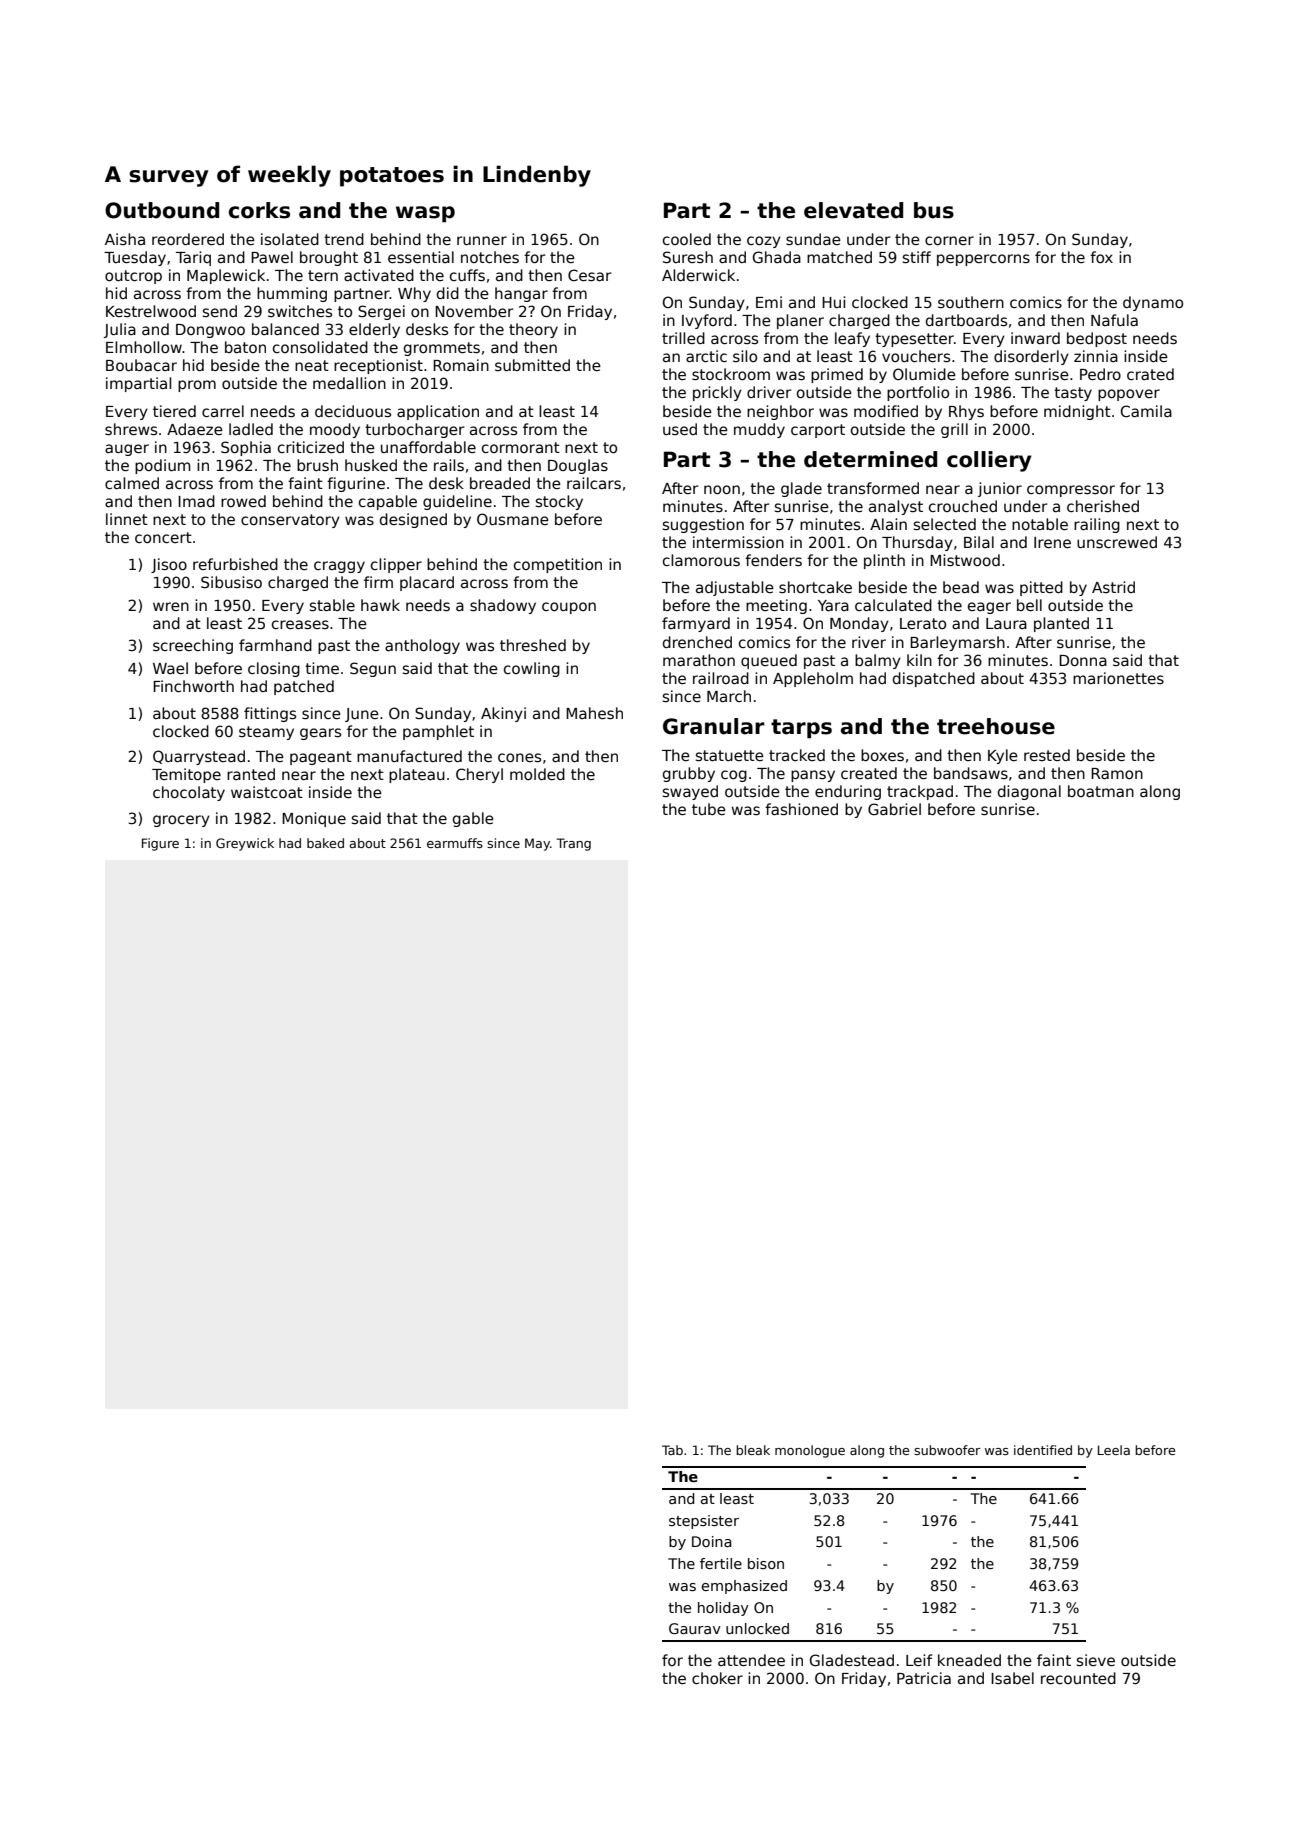 This screenshot has height=1825, width=1290. I want to click on sieve, so click(1096, 1660).
